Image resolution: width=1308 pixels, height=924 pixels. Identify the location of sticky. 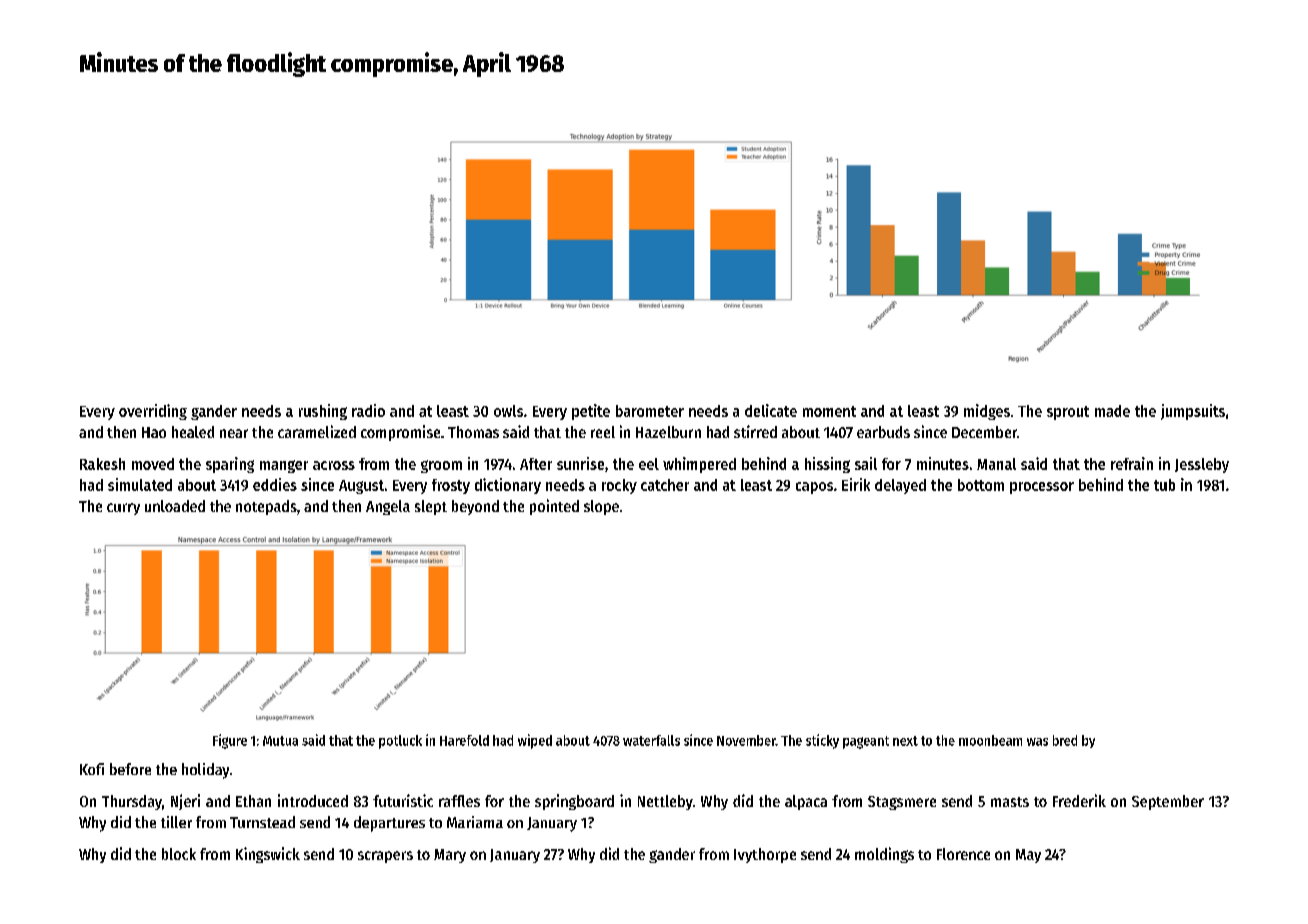
(822, 741).
